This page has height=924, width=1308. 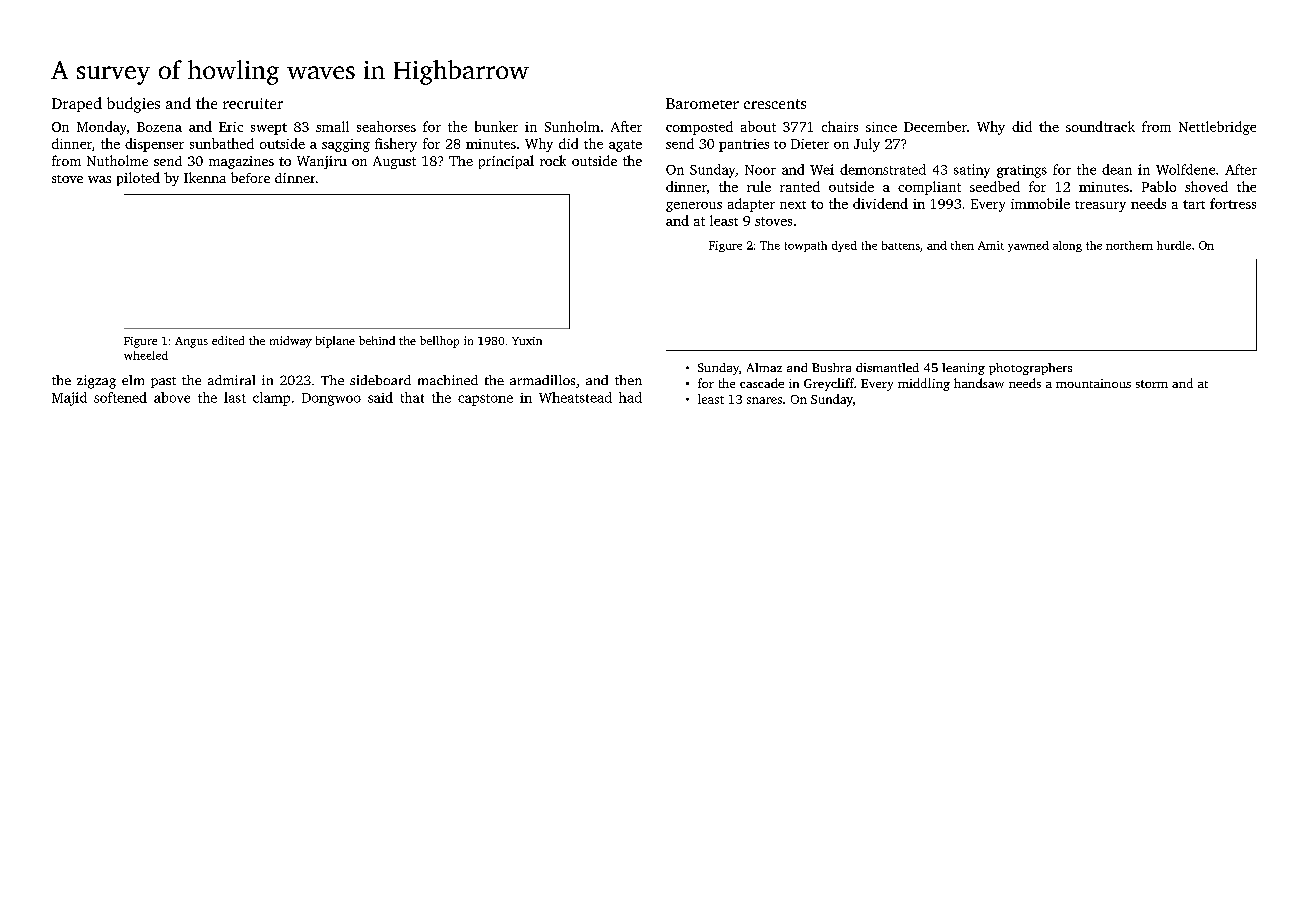 What do you see at coordinates (506, 162) in the page?
I see `principal` at bounding box center [506, 162].
